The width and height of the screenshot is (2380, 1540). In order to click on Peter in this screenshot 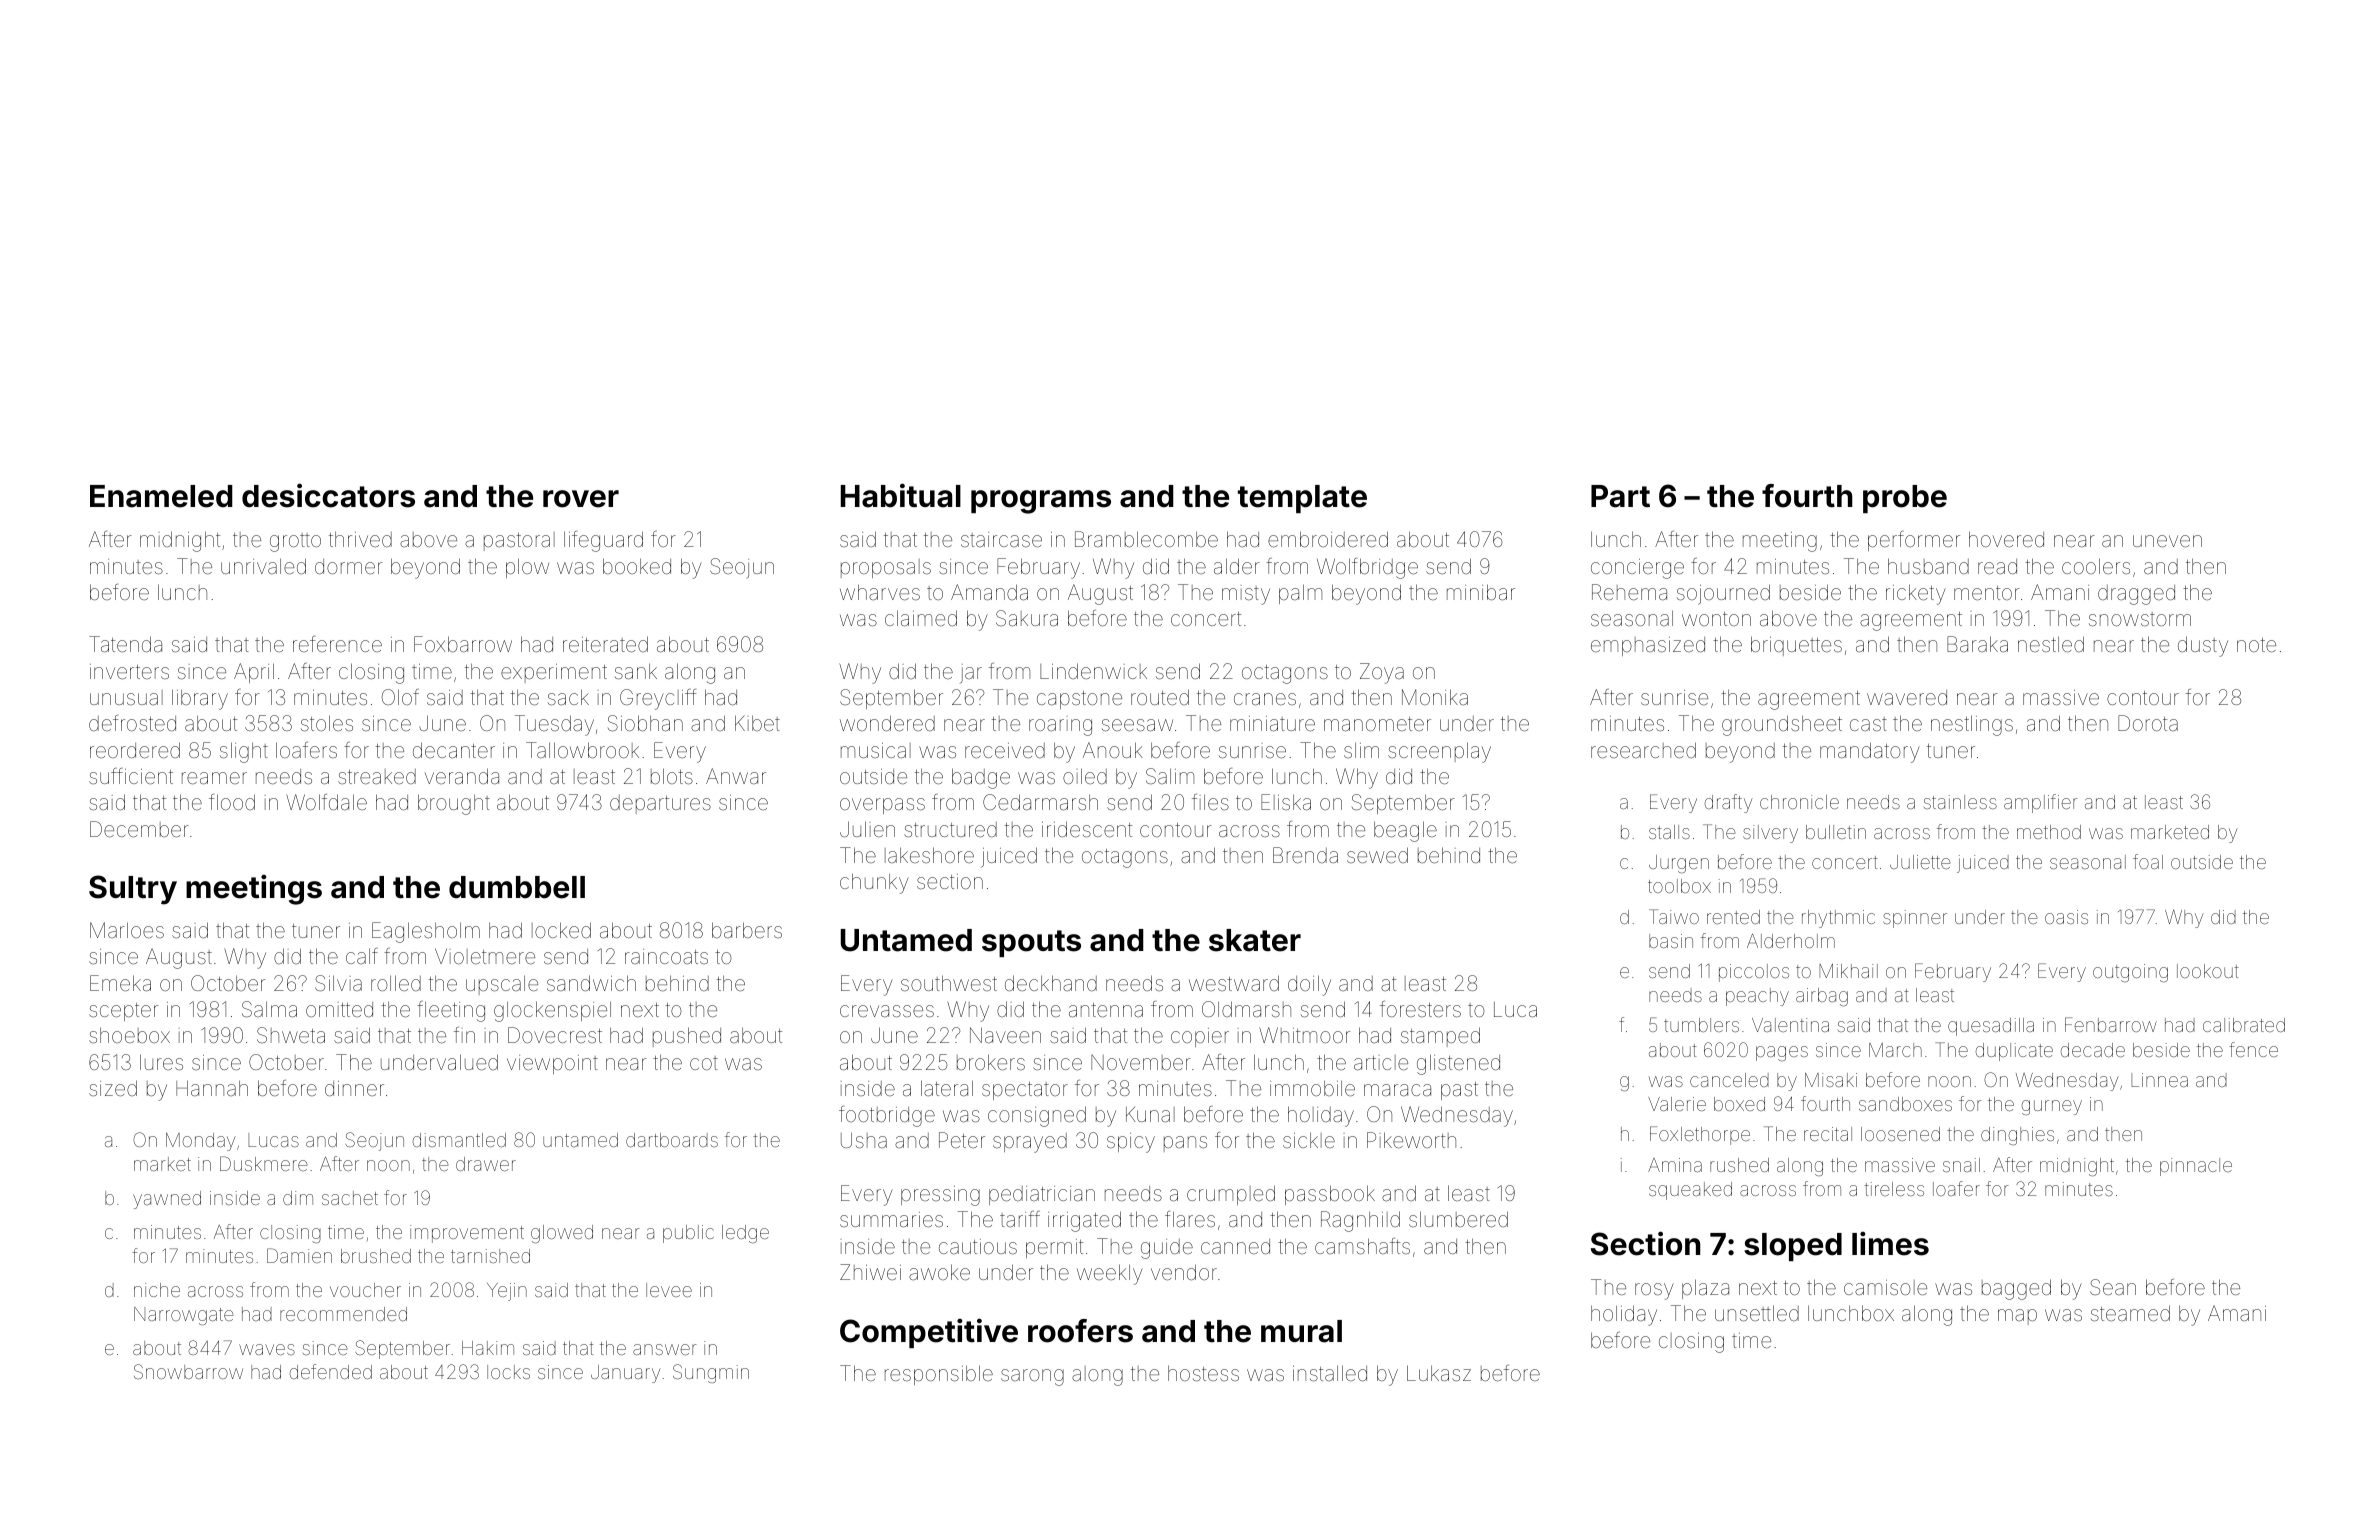, I will do `click(962, 1140)`.
